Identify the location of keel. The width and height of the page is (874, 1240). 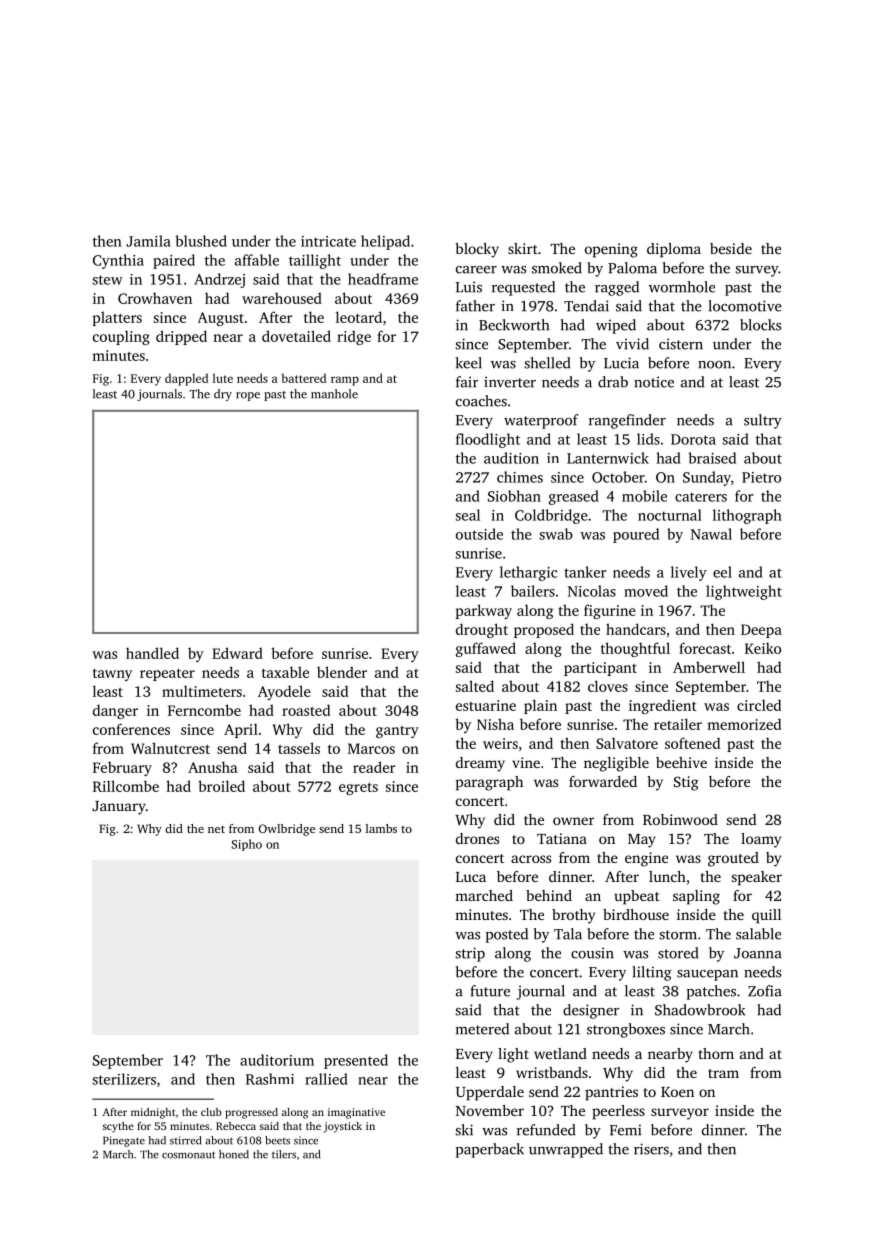
(469, 363).
